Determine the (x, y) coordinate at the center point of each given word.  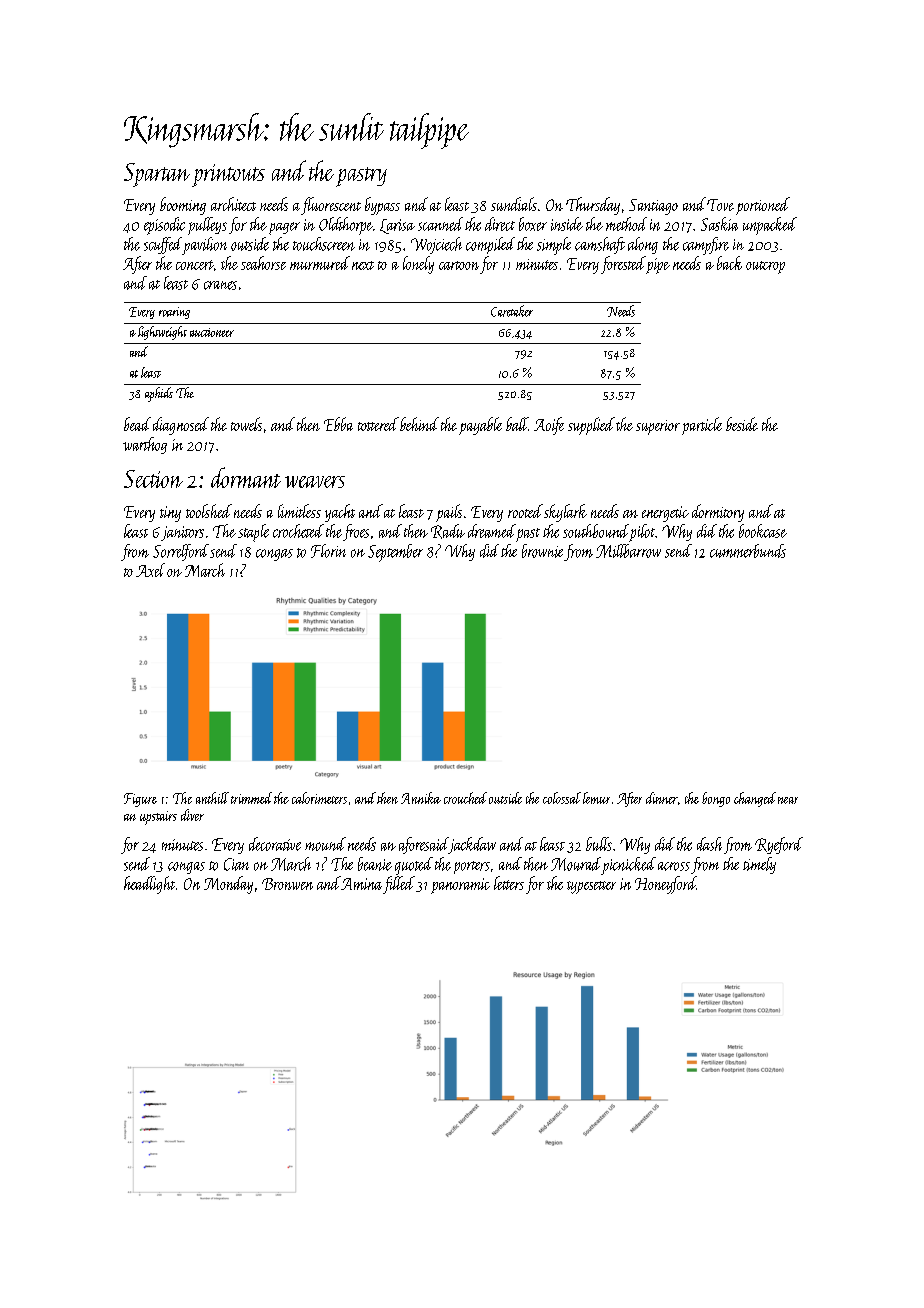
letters (509, 883)
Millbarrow (628, 551)
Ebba (338, 424)
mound (325, 844)
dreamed (492, 531)
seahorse (263, 263)
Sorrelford (181, 552)
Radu (448, 531)
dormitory (718, 513)
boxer (533, 224)
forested (623, 265)
